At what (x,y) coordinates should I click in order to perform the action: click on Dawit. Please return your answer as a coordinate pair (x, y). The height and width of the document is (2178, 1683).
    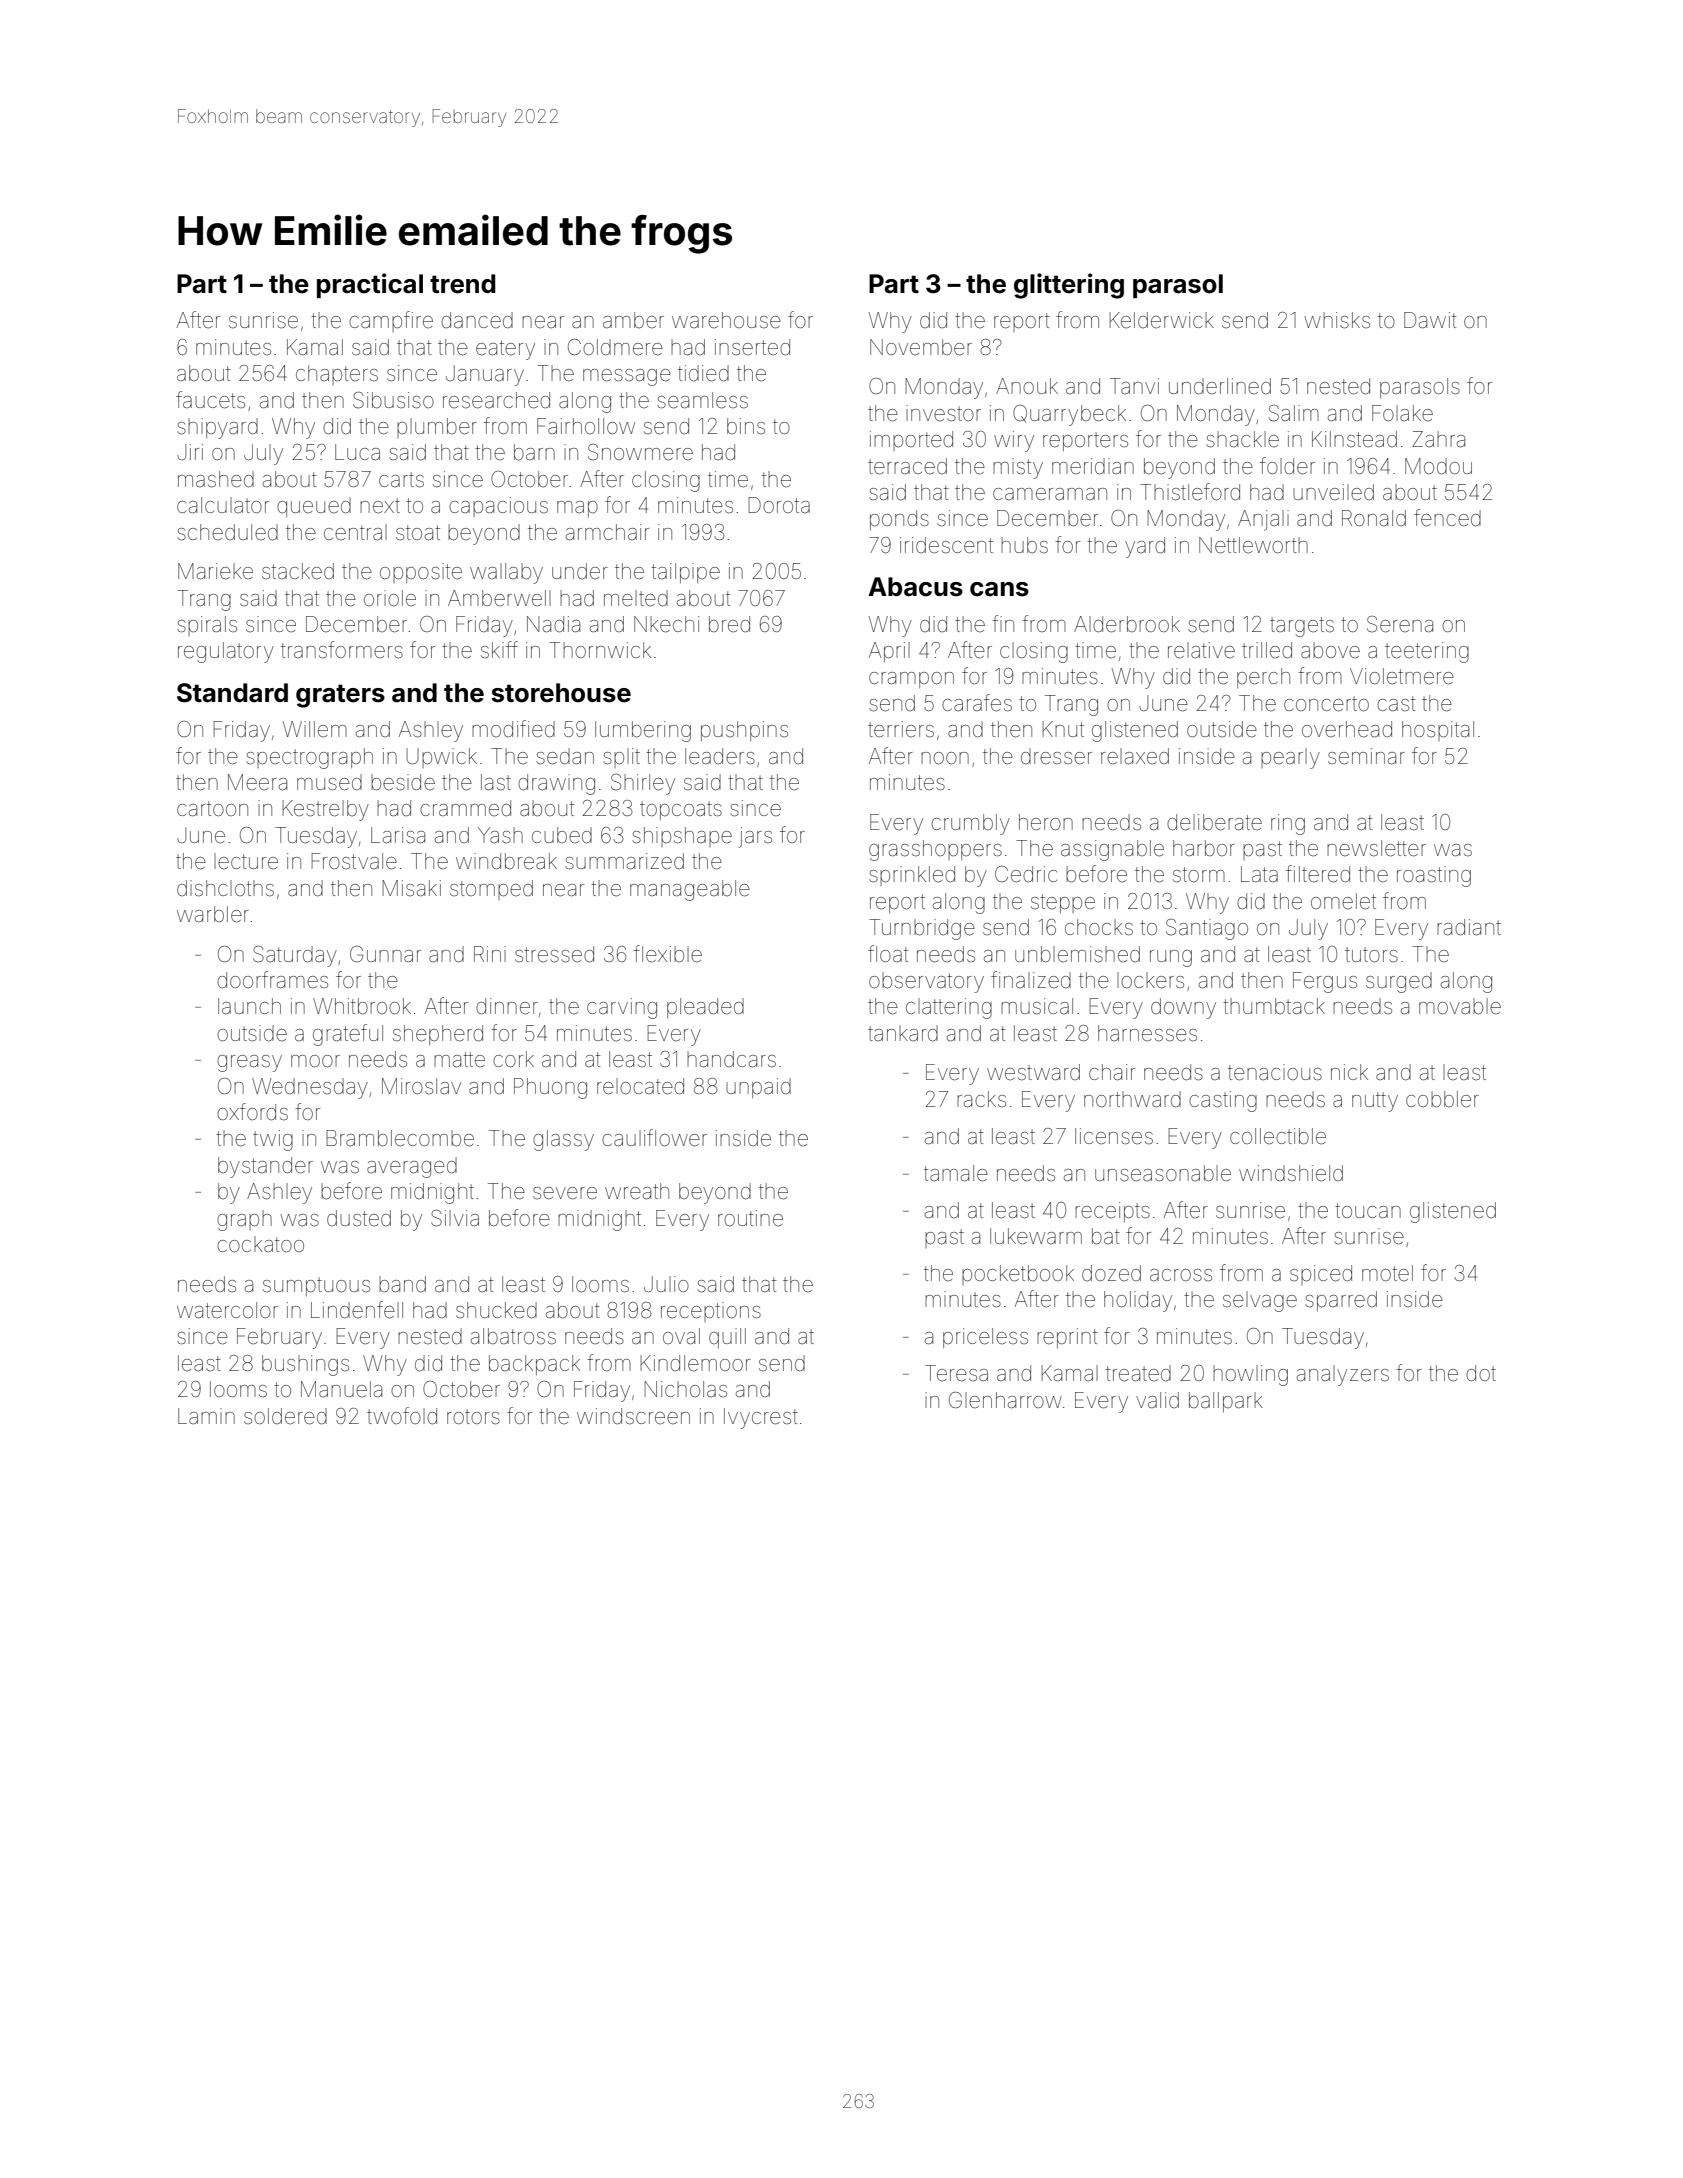
    Looking at the image, I should click on (1430, 320).
